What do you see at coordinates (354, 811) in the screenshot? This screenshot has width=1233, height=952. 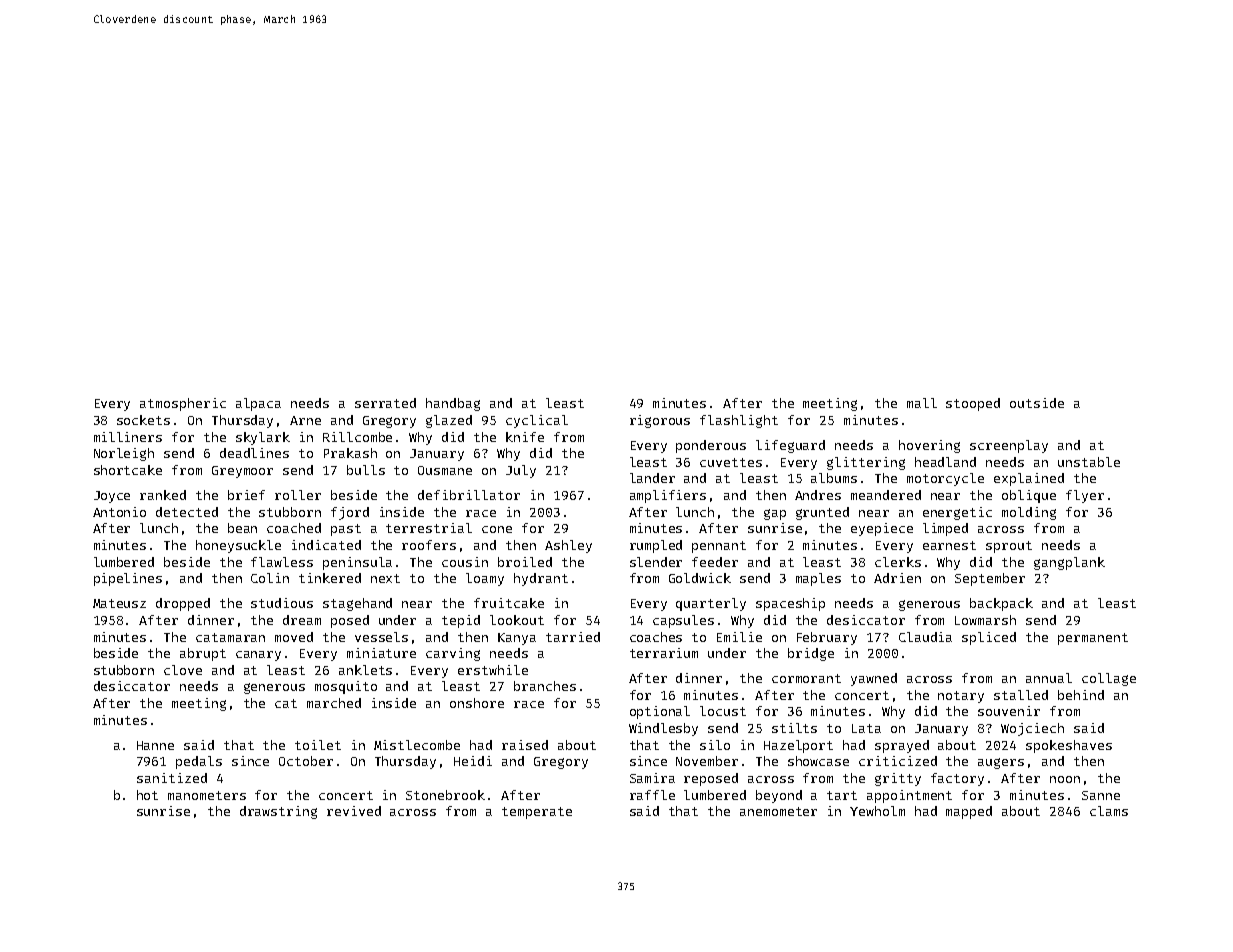 I see `revived` at bounding box center [354, 811].
